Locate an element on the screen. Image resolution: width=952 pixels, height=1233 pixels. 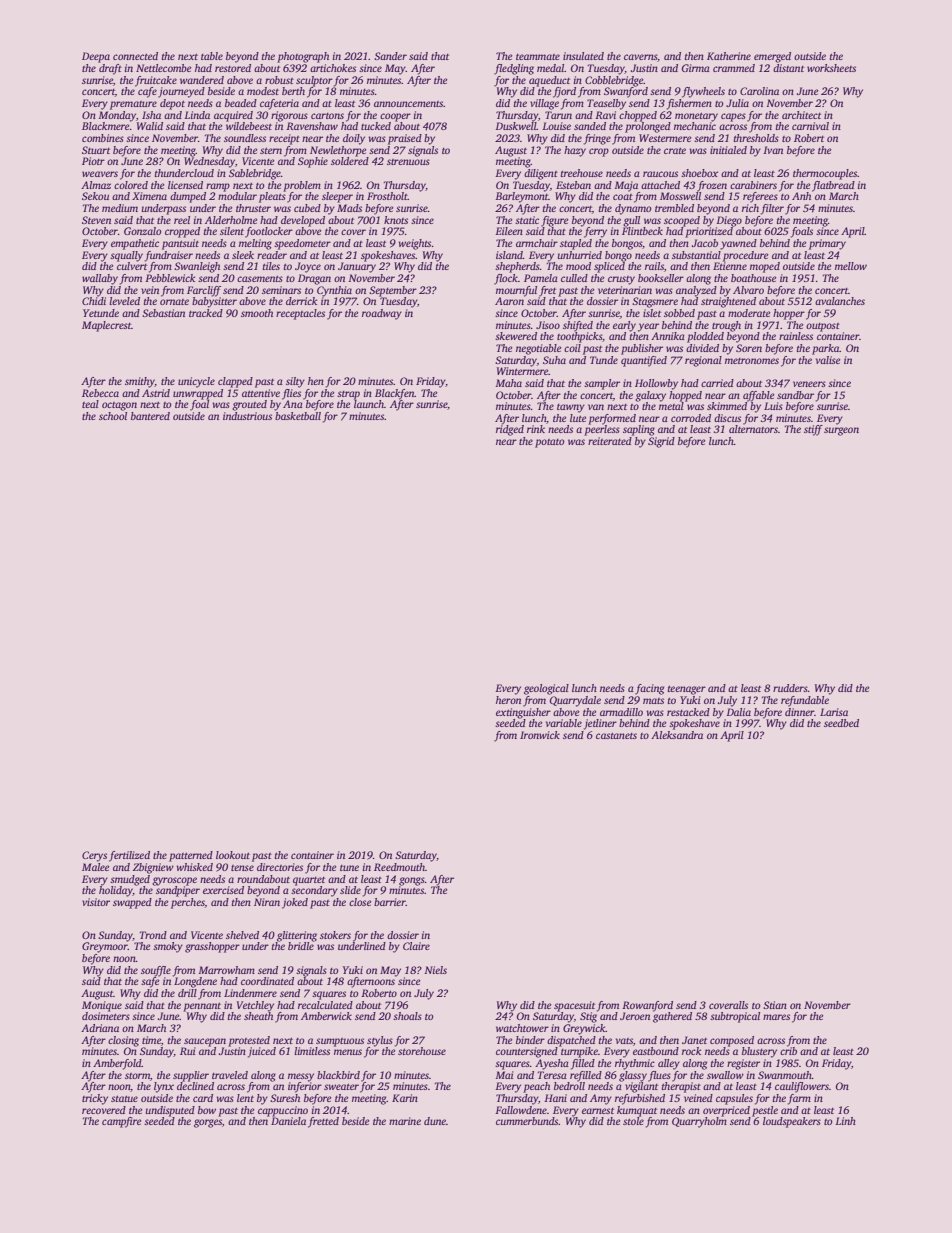
alternators is located at coordinates (753, 429).
